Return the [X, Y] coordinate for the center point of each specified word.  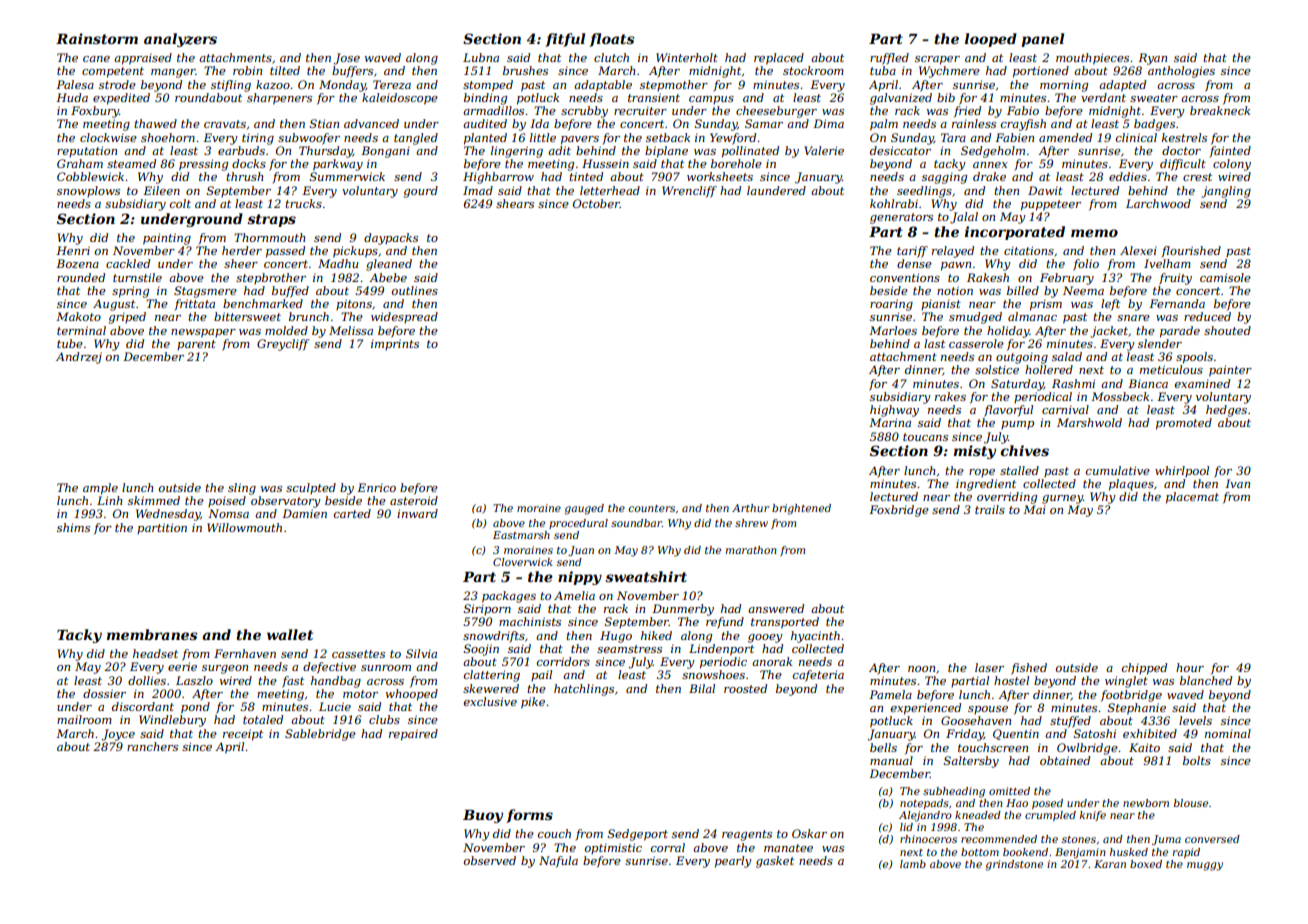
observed [490, 860]
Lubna [481, 57]
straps [271, 220]
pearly [733, 862]
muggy [1205, 866]
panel [1042, 40]
